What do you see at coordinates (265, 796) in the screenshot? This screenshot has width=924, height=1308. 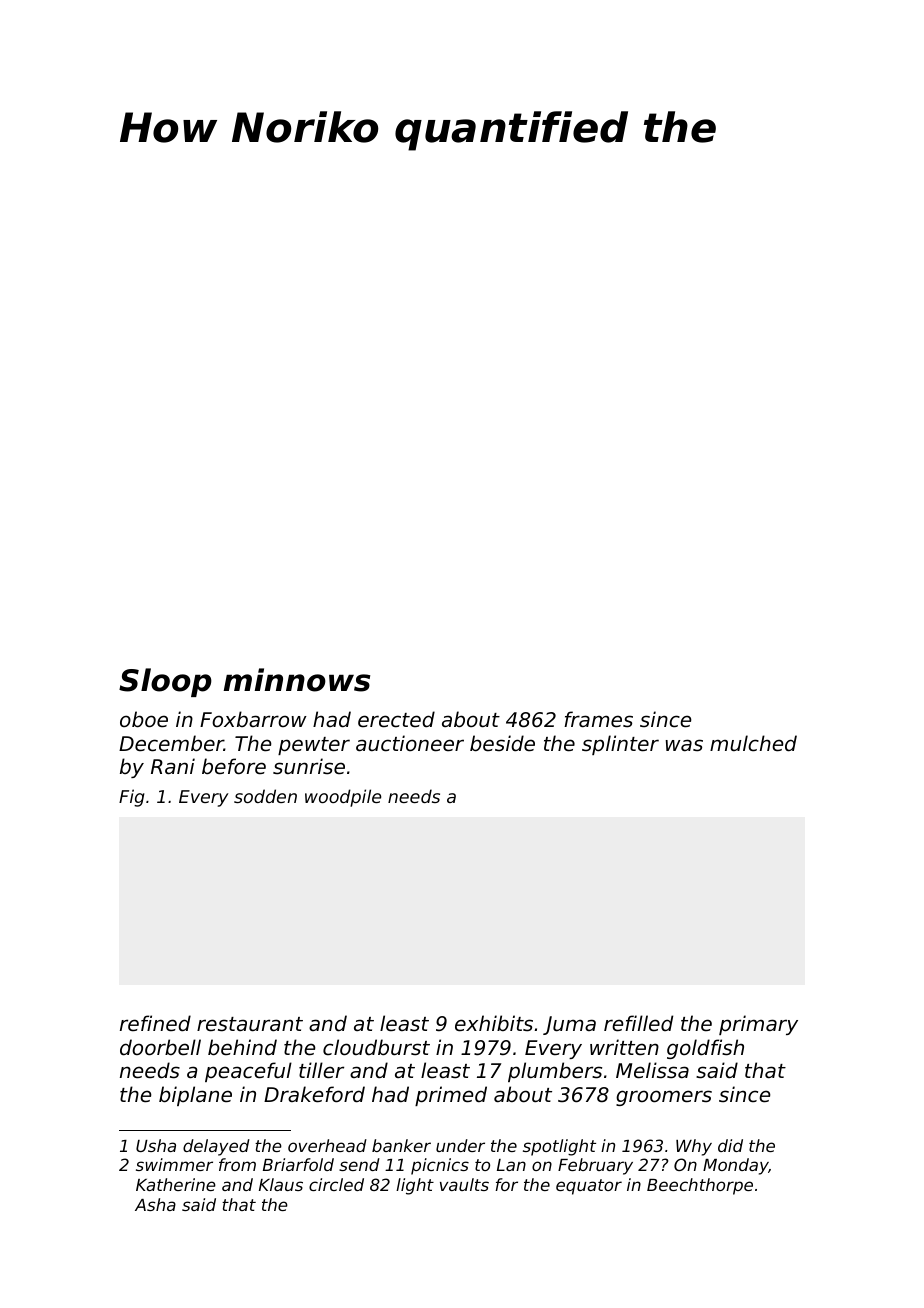 I see `sodden` at bounding box center [265, 796].
